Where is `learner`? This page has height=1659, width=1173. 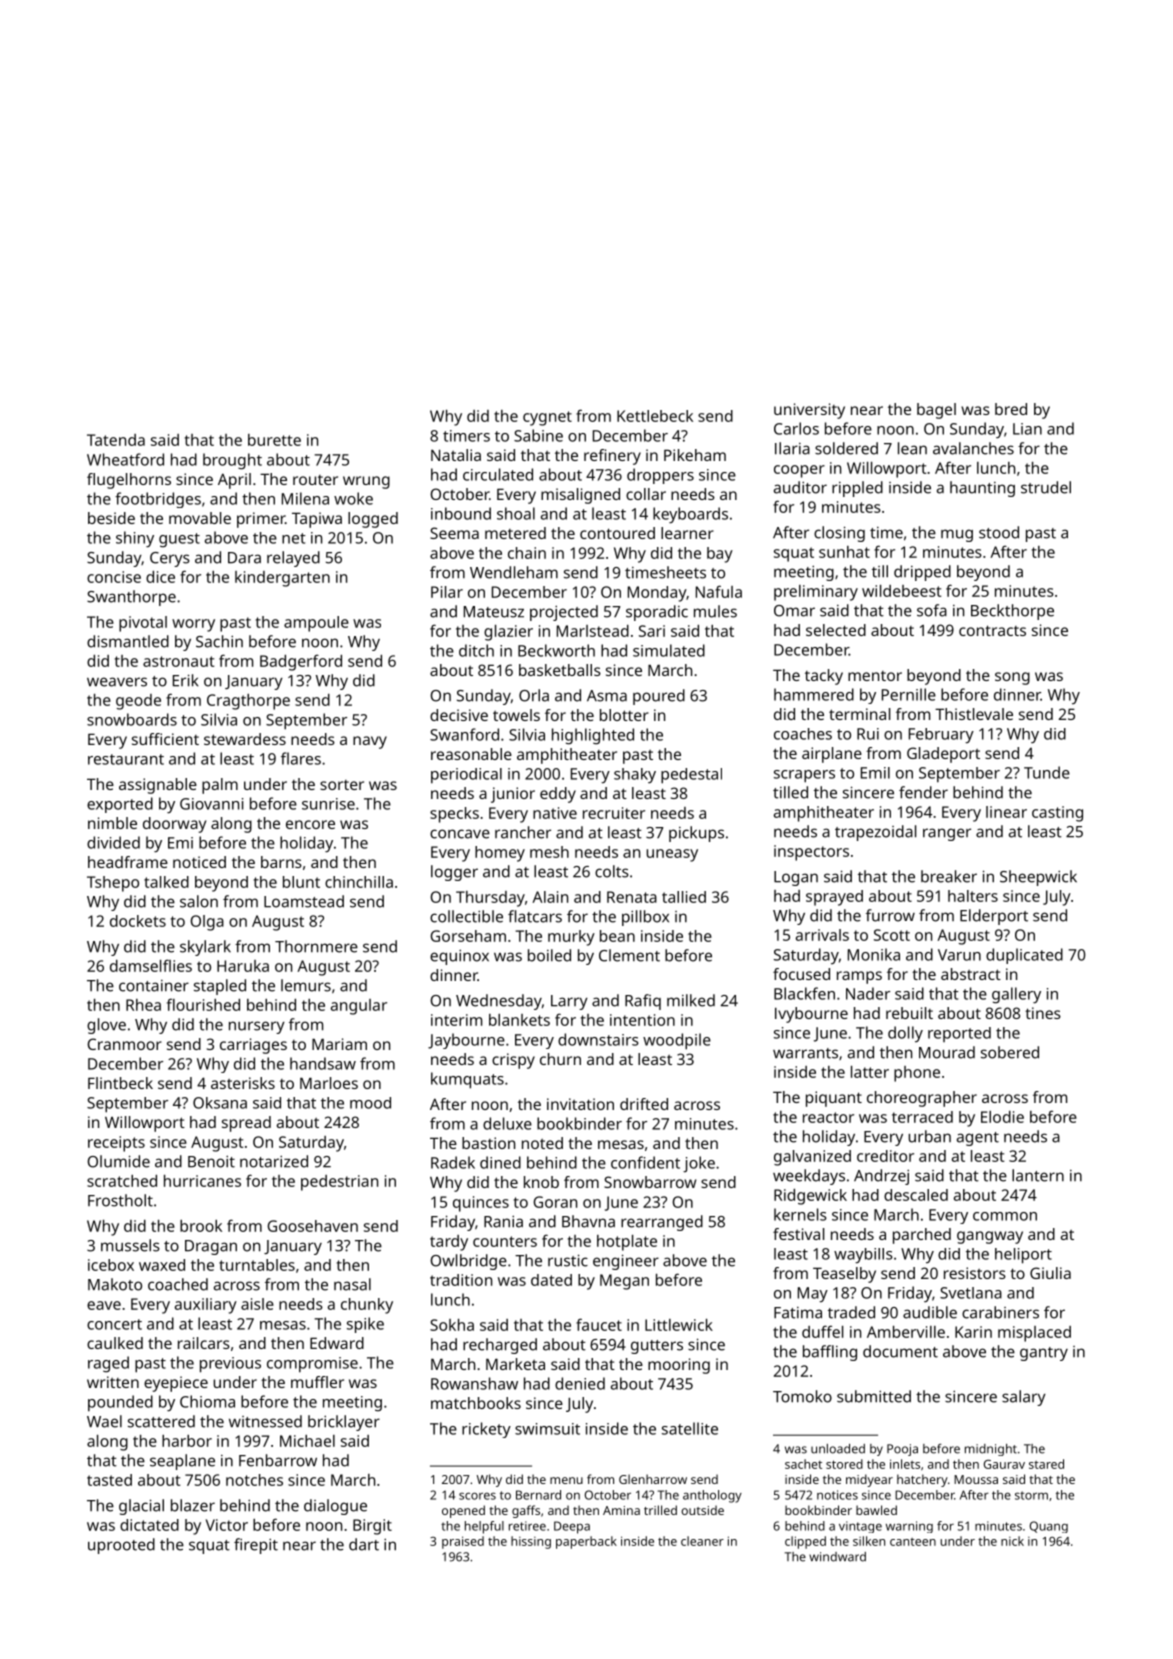
learner is located at coordinates (687, 533).
